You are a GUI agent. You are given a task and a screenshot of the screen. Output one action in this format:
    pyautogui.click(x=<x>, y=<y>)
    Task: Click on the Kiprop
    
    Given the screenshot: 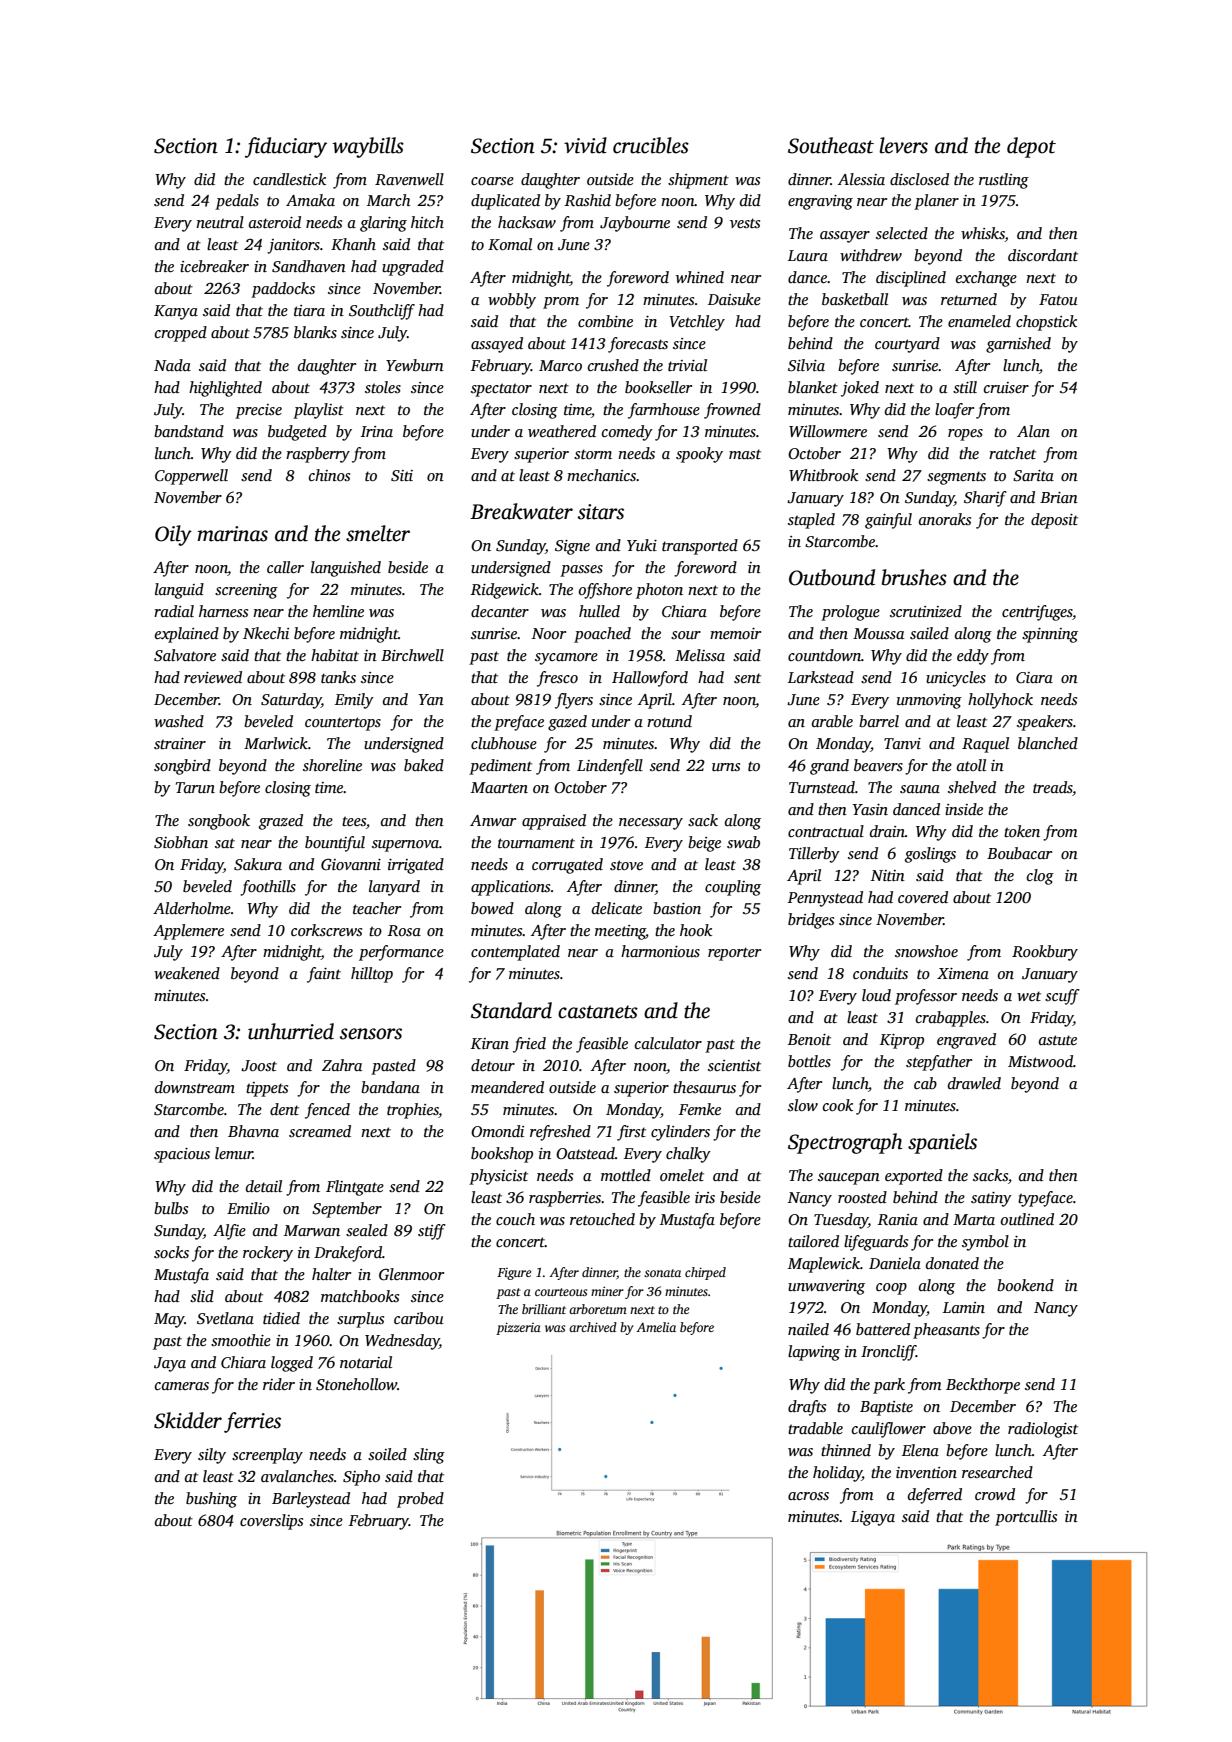 What is the action you would take?
    pyautogui.click(x=902, y=1041)
